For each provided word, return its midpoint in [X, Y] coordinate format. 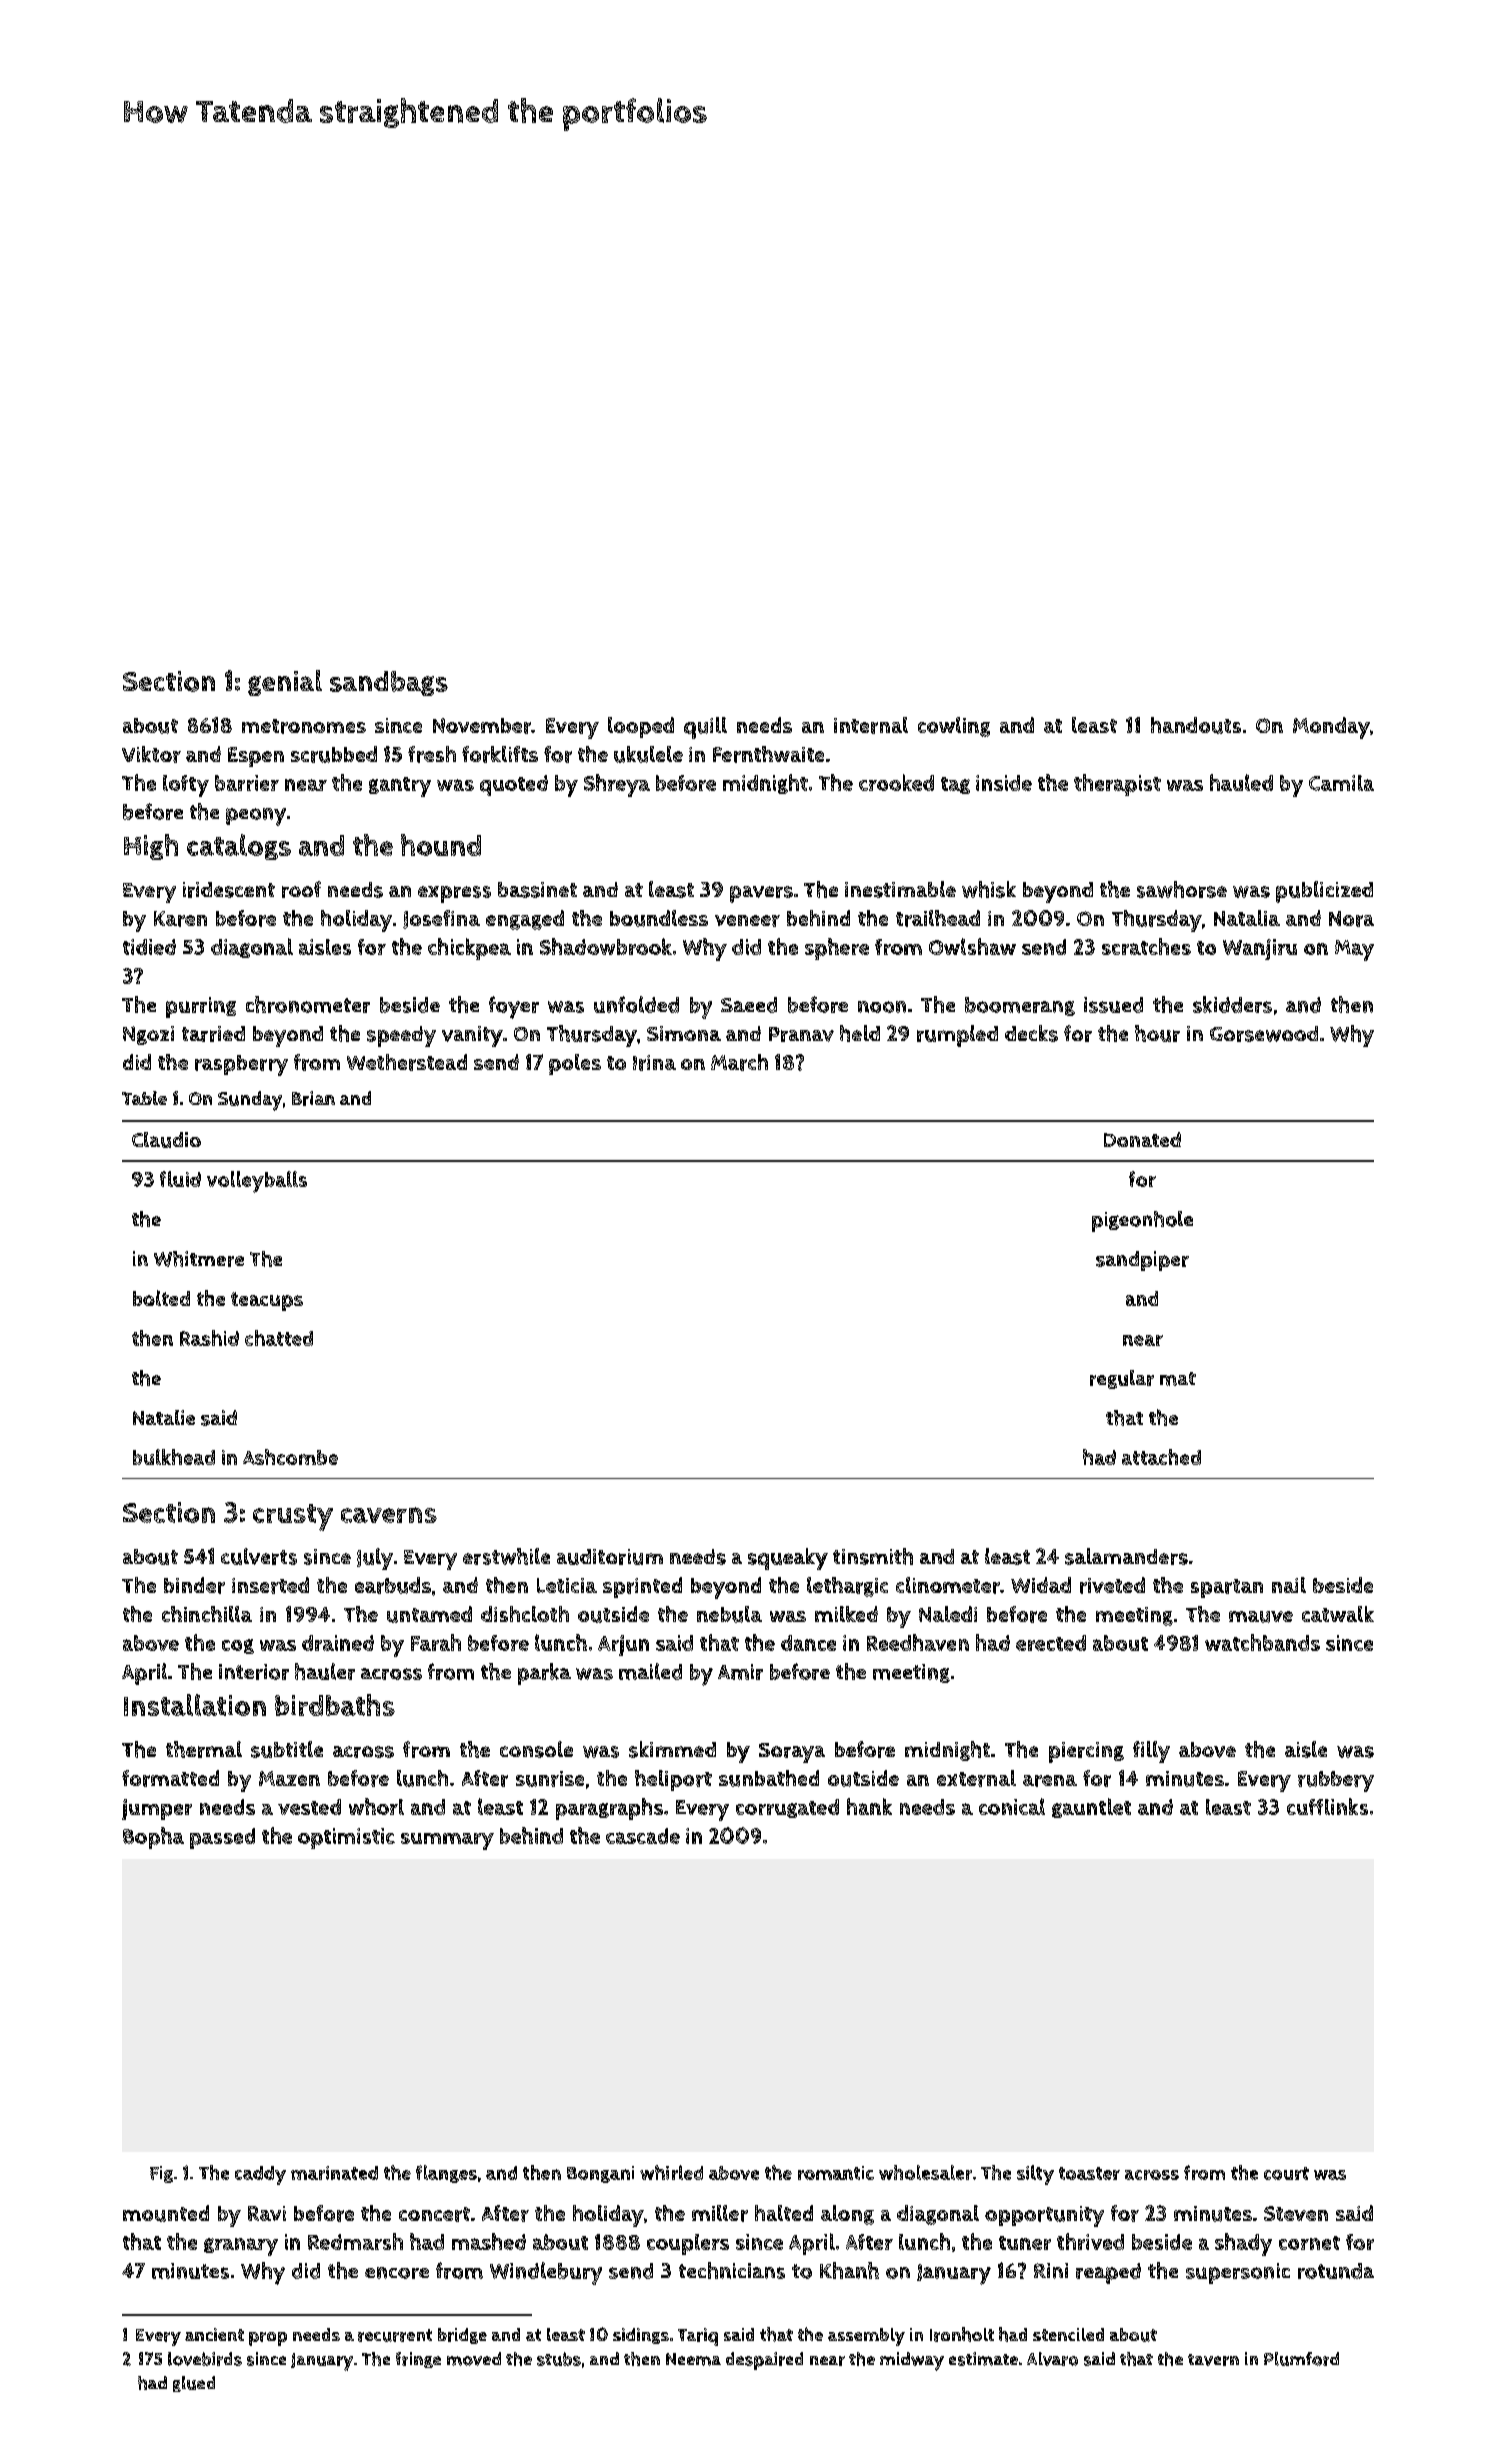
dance [808, 1643]
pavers [761, 894]
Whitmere [199, 1259]
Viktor [151, 754]
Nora [1351, 919]
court [1286, 2173]
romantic [836, 2173]
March [739, 1062]
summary [447, 1841]
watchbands [1262, 1642]
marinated [334, 2173]
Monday [1331, 728]
